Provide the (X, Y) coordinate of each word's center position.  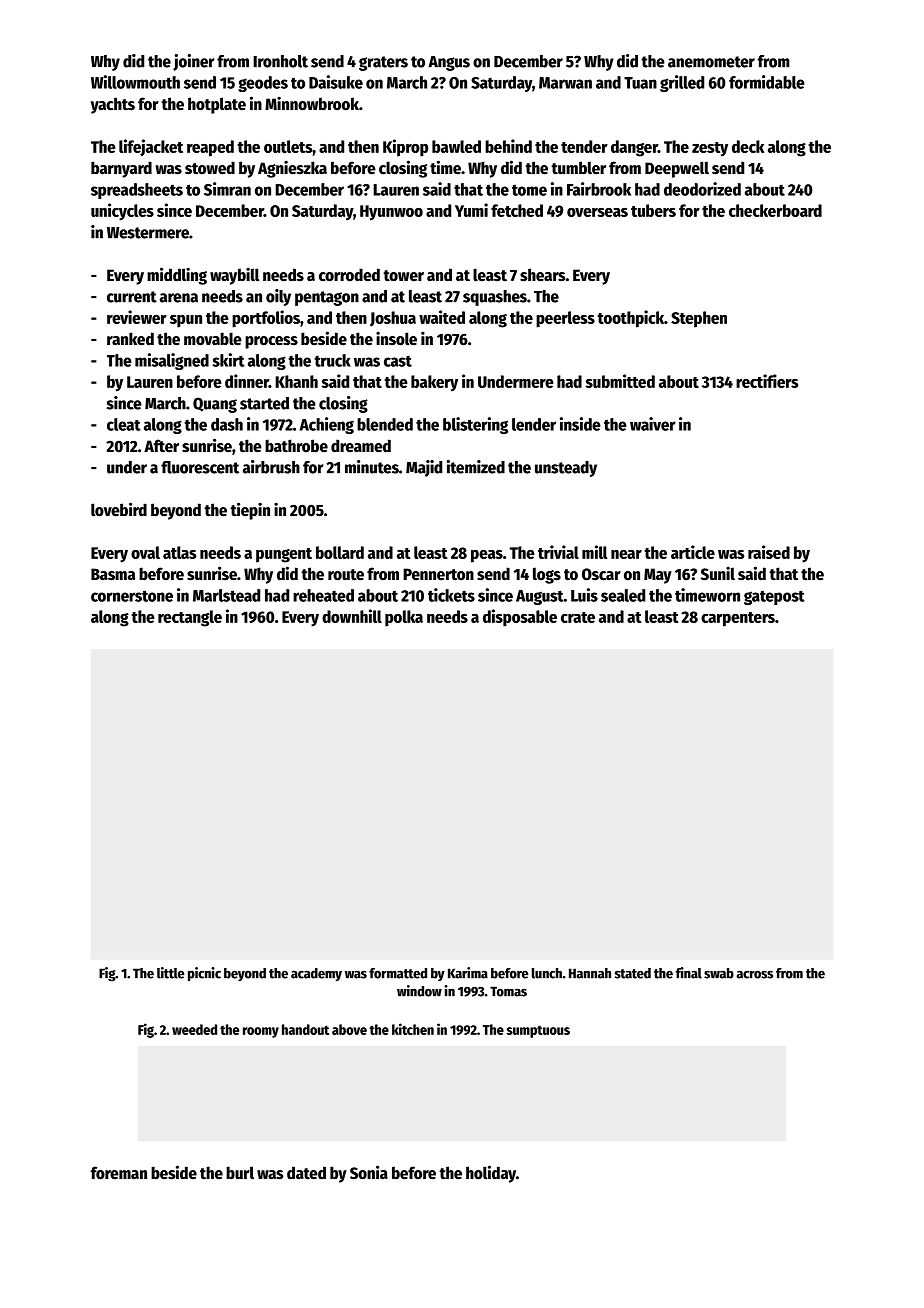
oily (278, 297)
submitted (620, 381)
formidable (767, 82)
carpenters (738, 619)
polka (404, 618)
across (755, 974)
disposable (520, 618)
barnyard (121, 169)
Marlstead (226, 595)
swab (719, 973)
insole (396, 338)
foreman (119, 1173)
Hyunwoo (391, 213)
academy (316, 974)
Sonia (369, 1172)
